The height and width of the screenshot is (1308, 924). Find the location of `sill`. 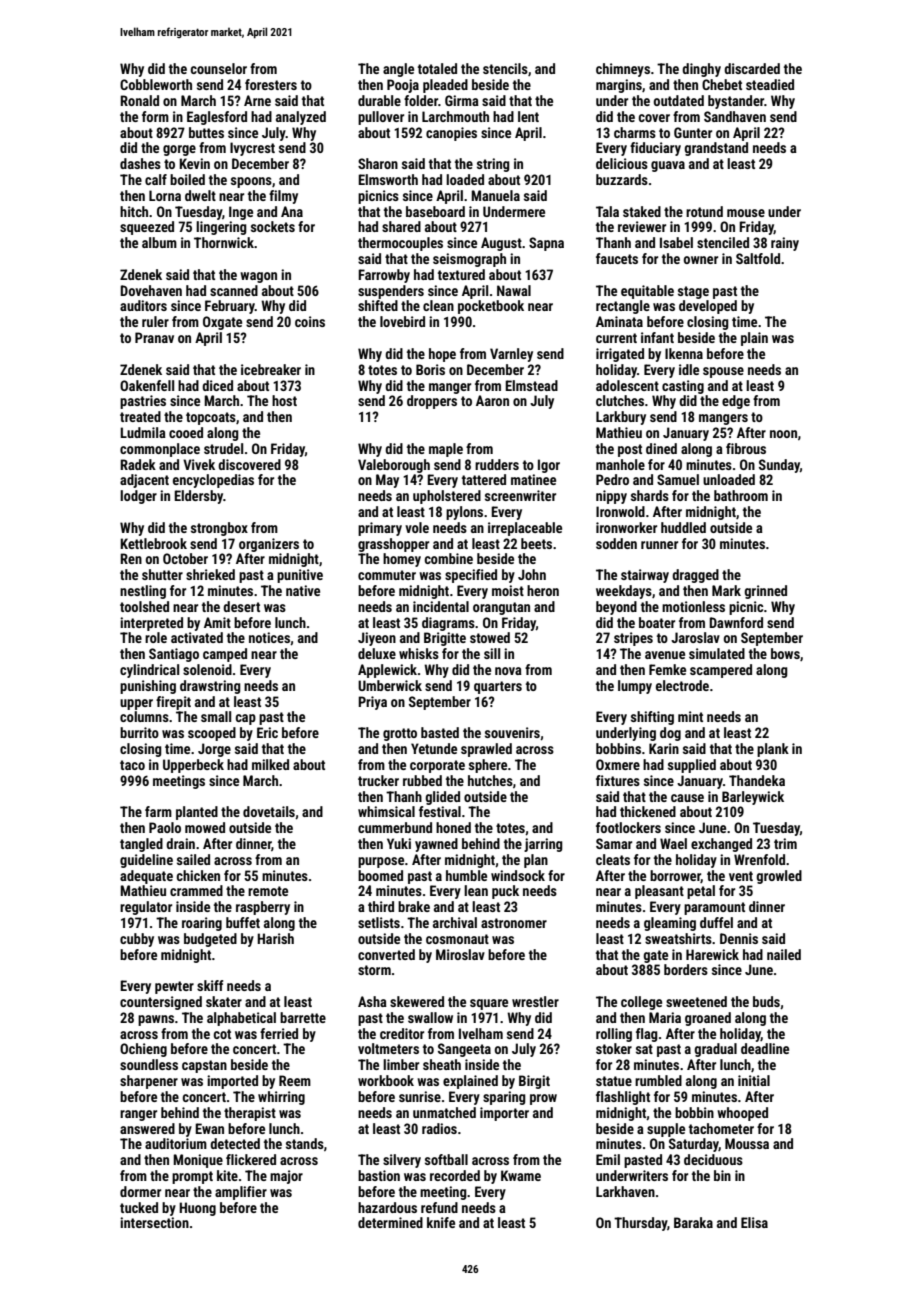

sill is located at coordinates (492, 653).
